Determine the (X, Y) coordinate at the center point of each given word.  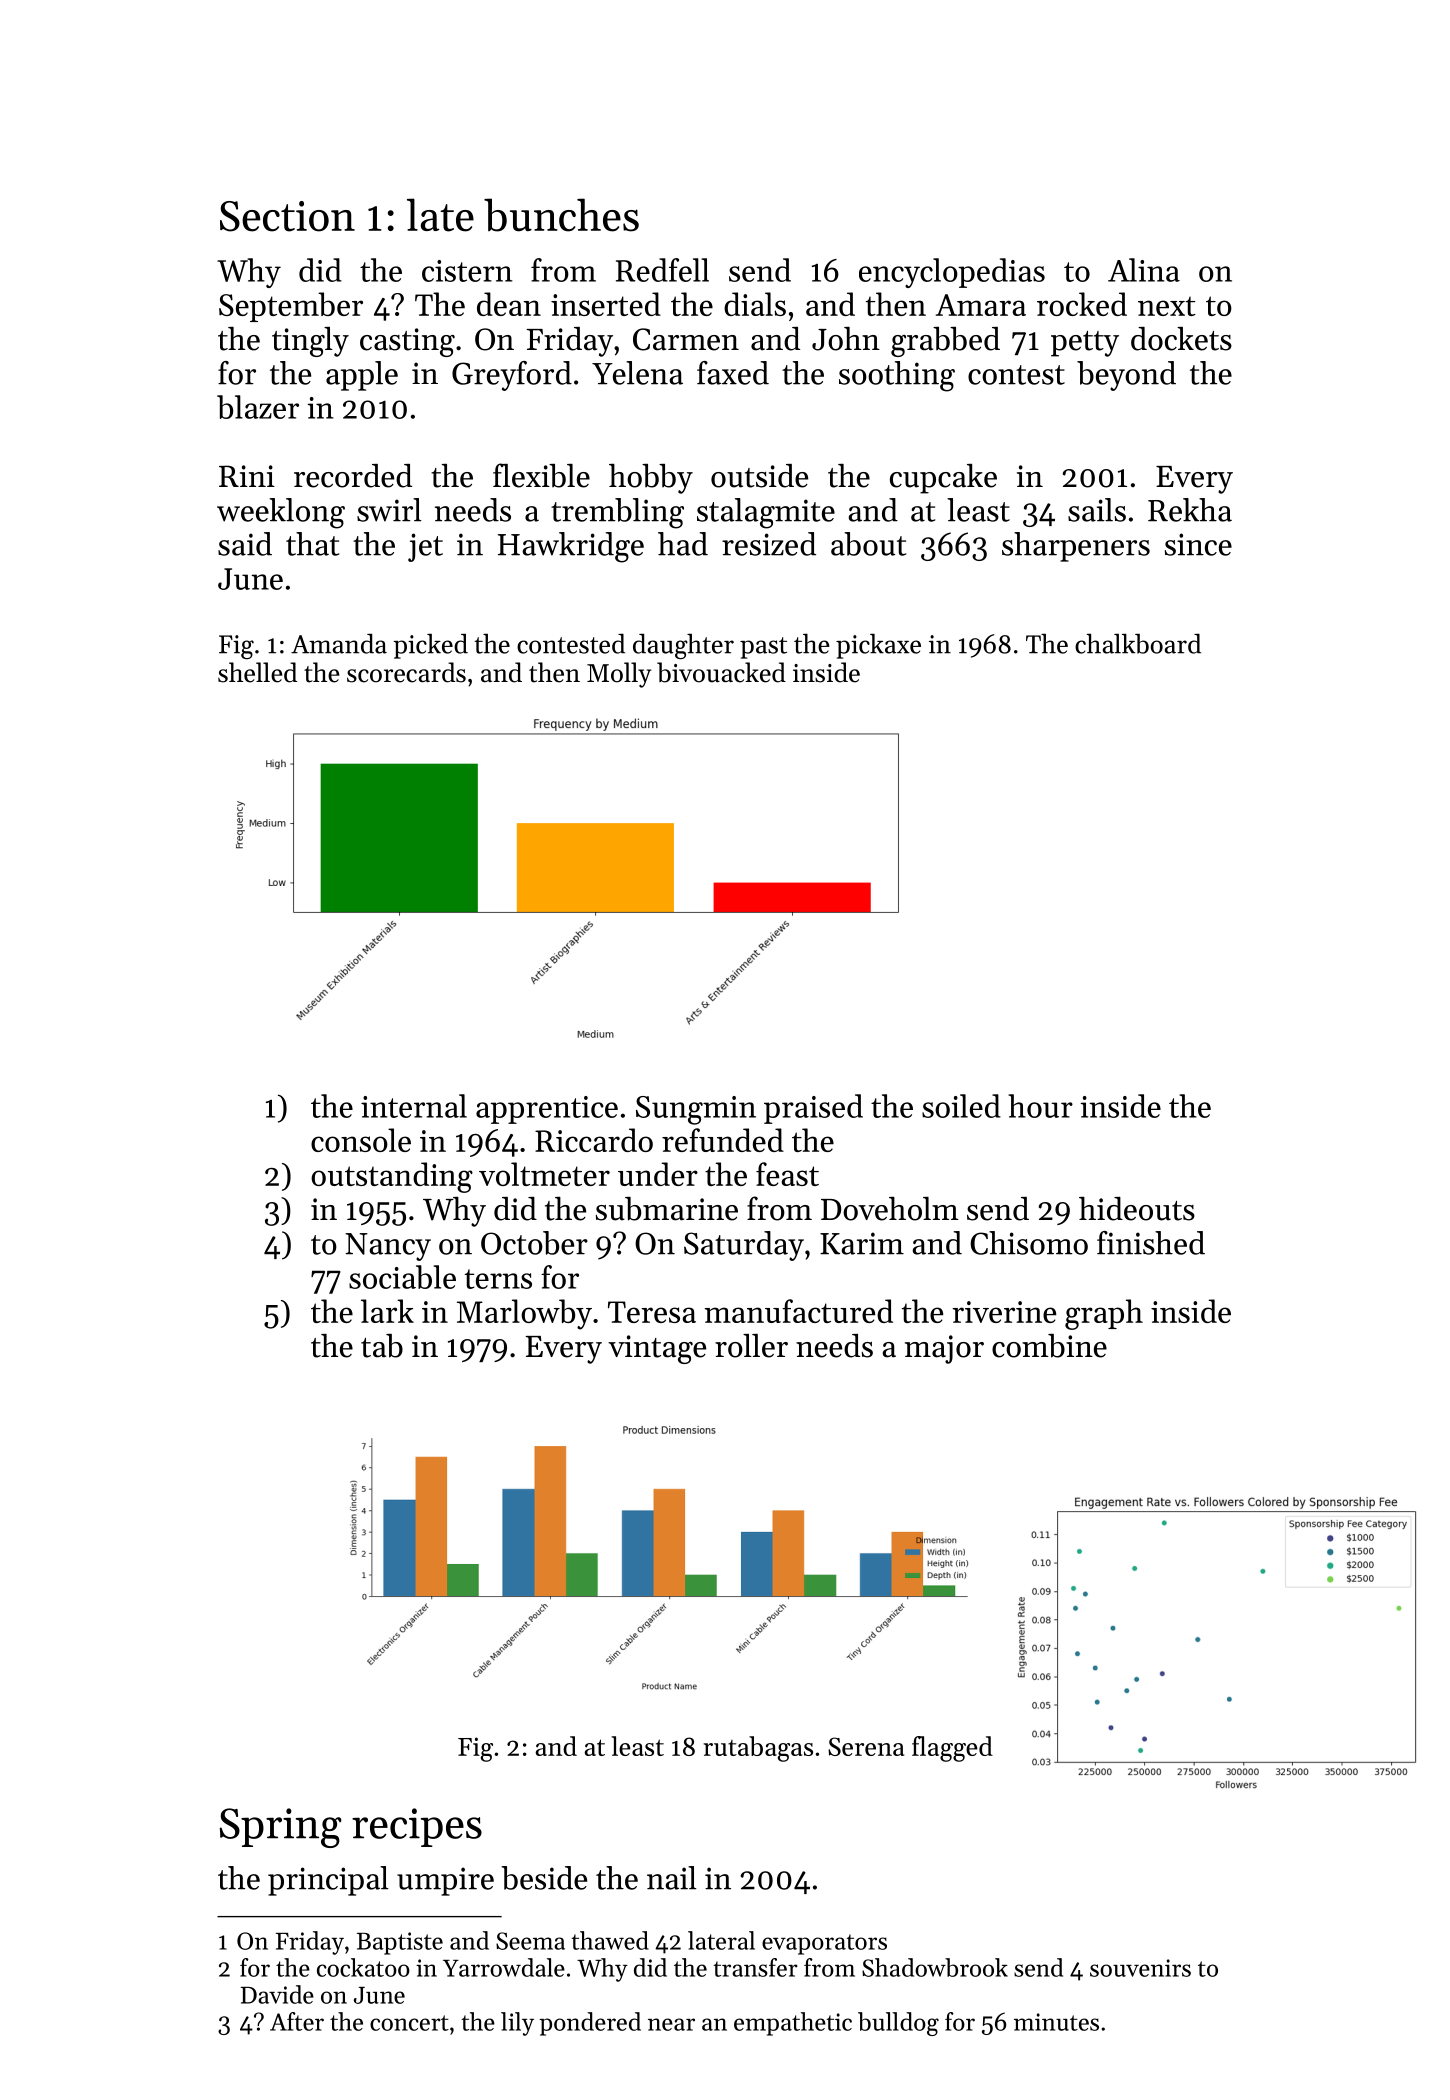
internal (414, 1106)
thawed (610, 1940)
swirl (389, 510)
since (1198, 544)
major (944, 1349)
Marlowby (524, 1314)
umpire (445, 1881)
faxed (733, 373)
